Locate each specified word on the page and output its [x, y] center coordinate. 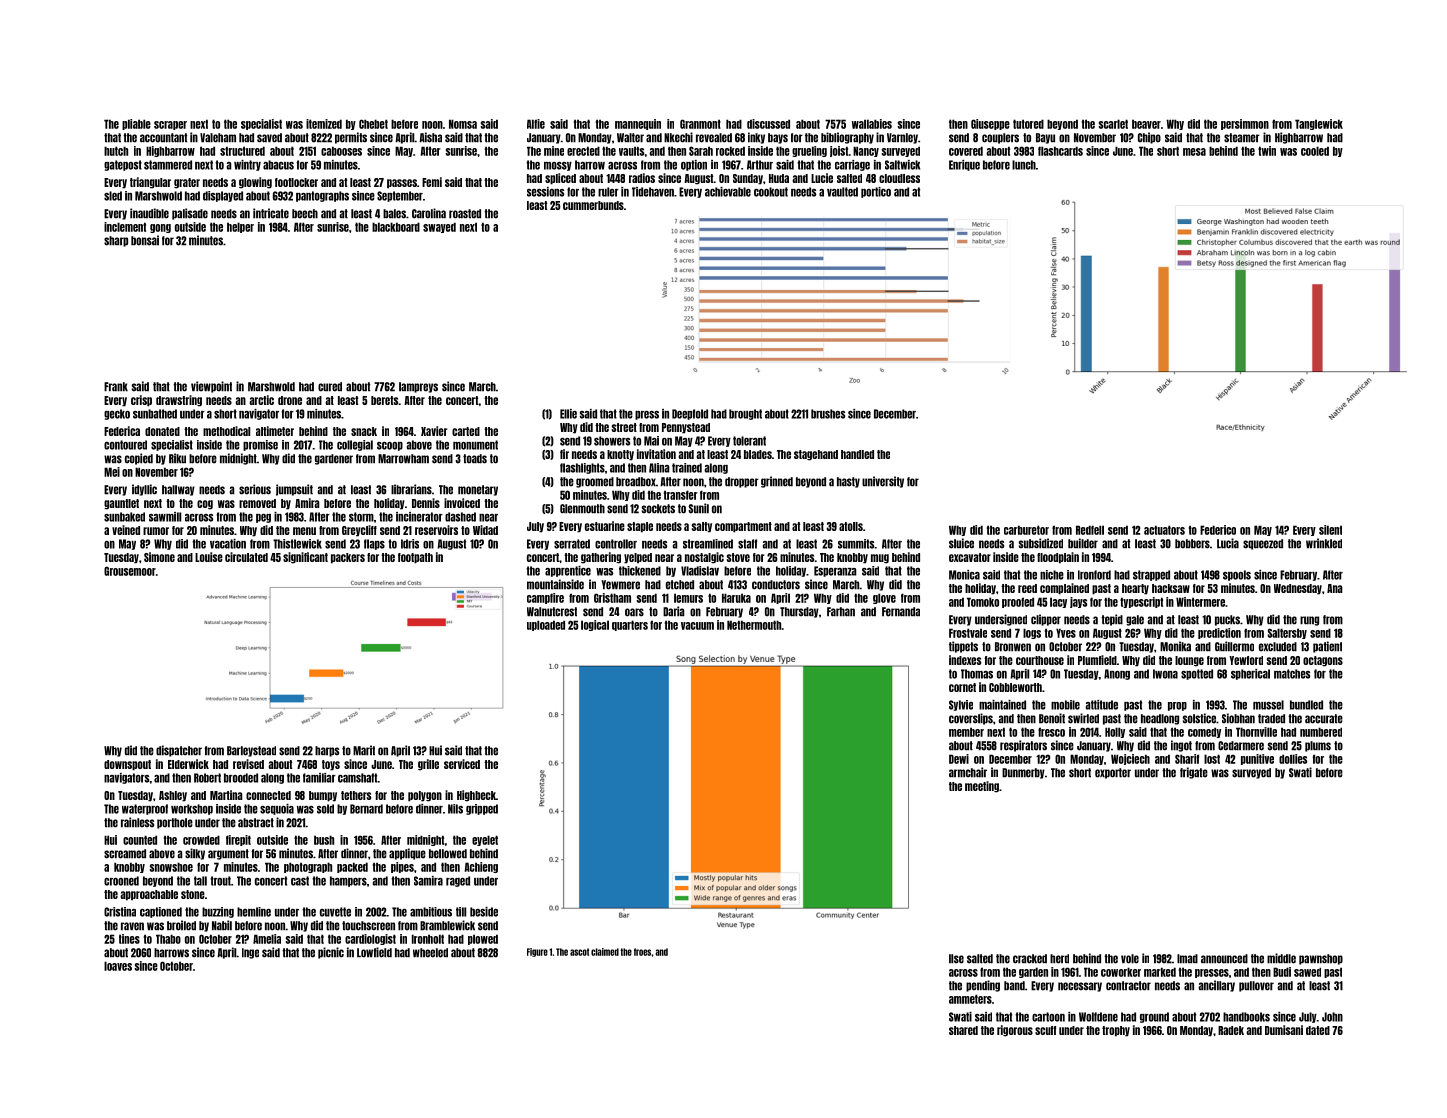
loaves [118, 966]
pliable [136, 124]
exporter [1113, 773]
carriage [852, 165]
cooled [1315, 151]
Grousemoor [130, 571]
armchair [968, 772]
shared [963, 1030]
